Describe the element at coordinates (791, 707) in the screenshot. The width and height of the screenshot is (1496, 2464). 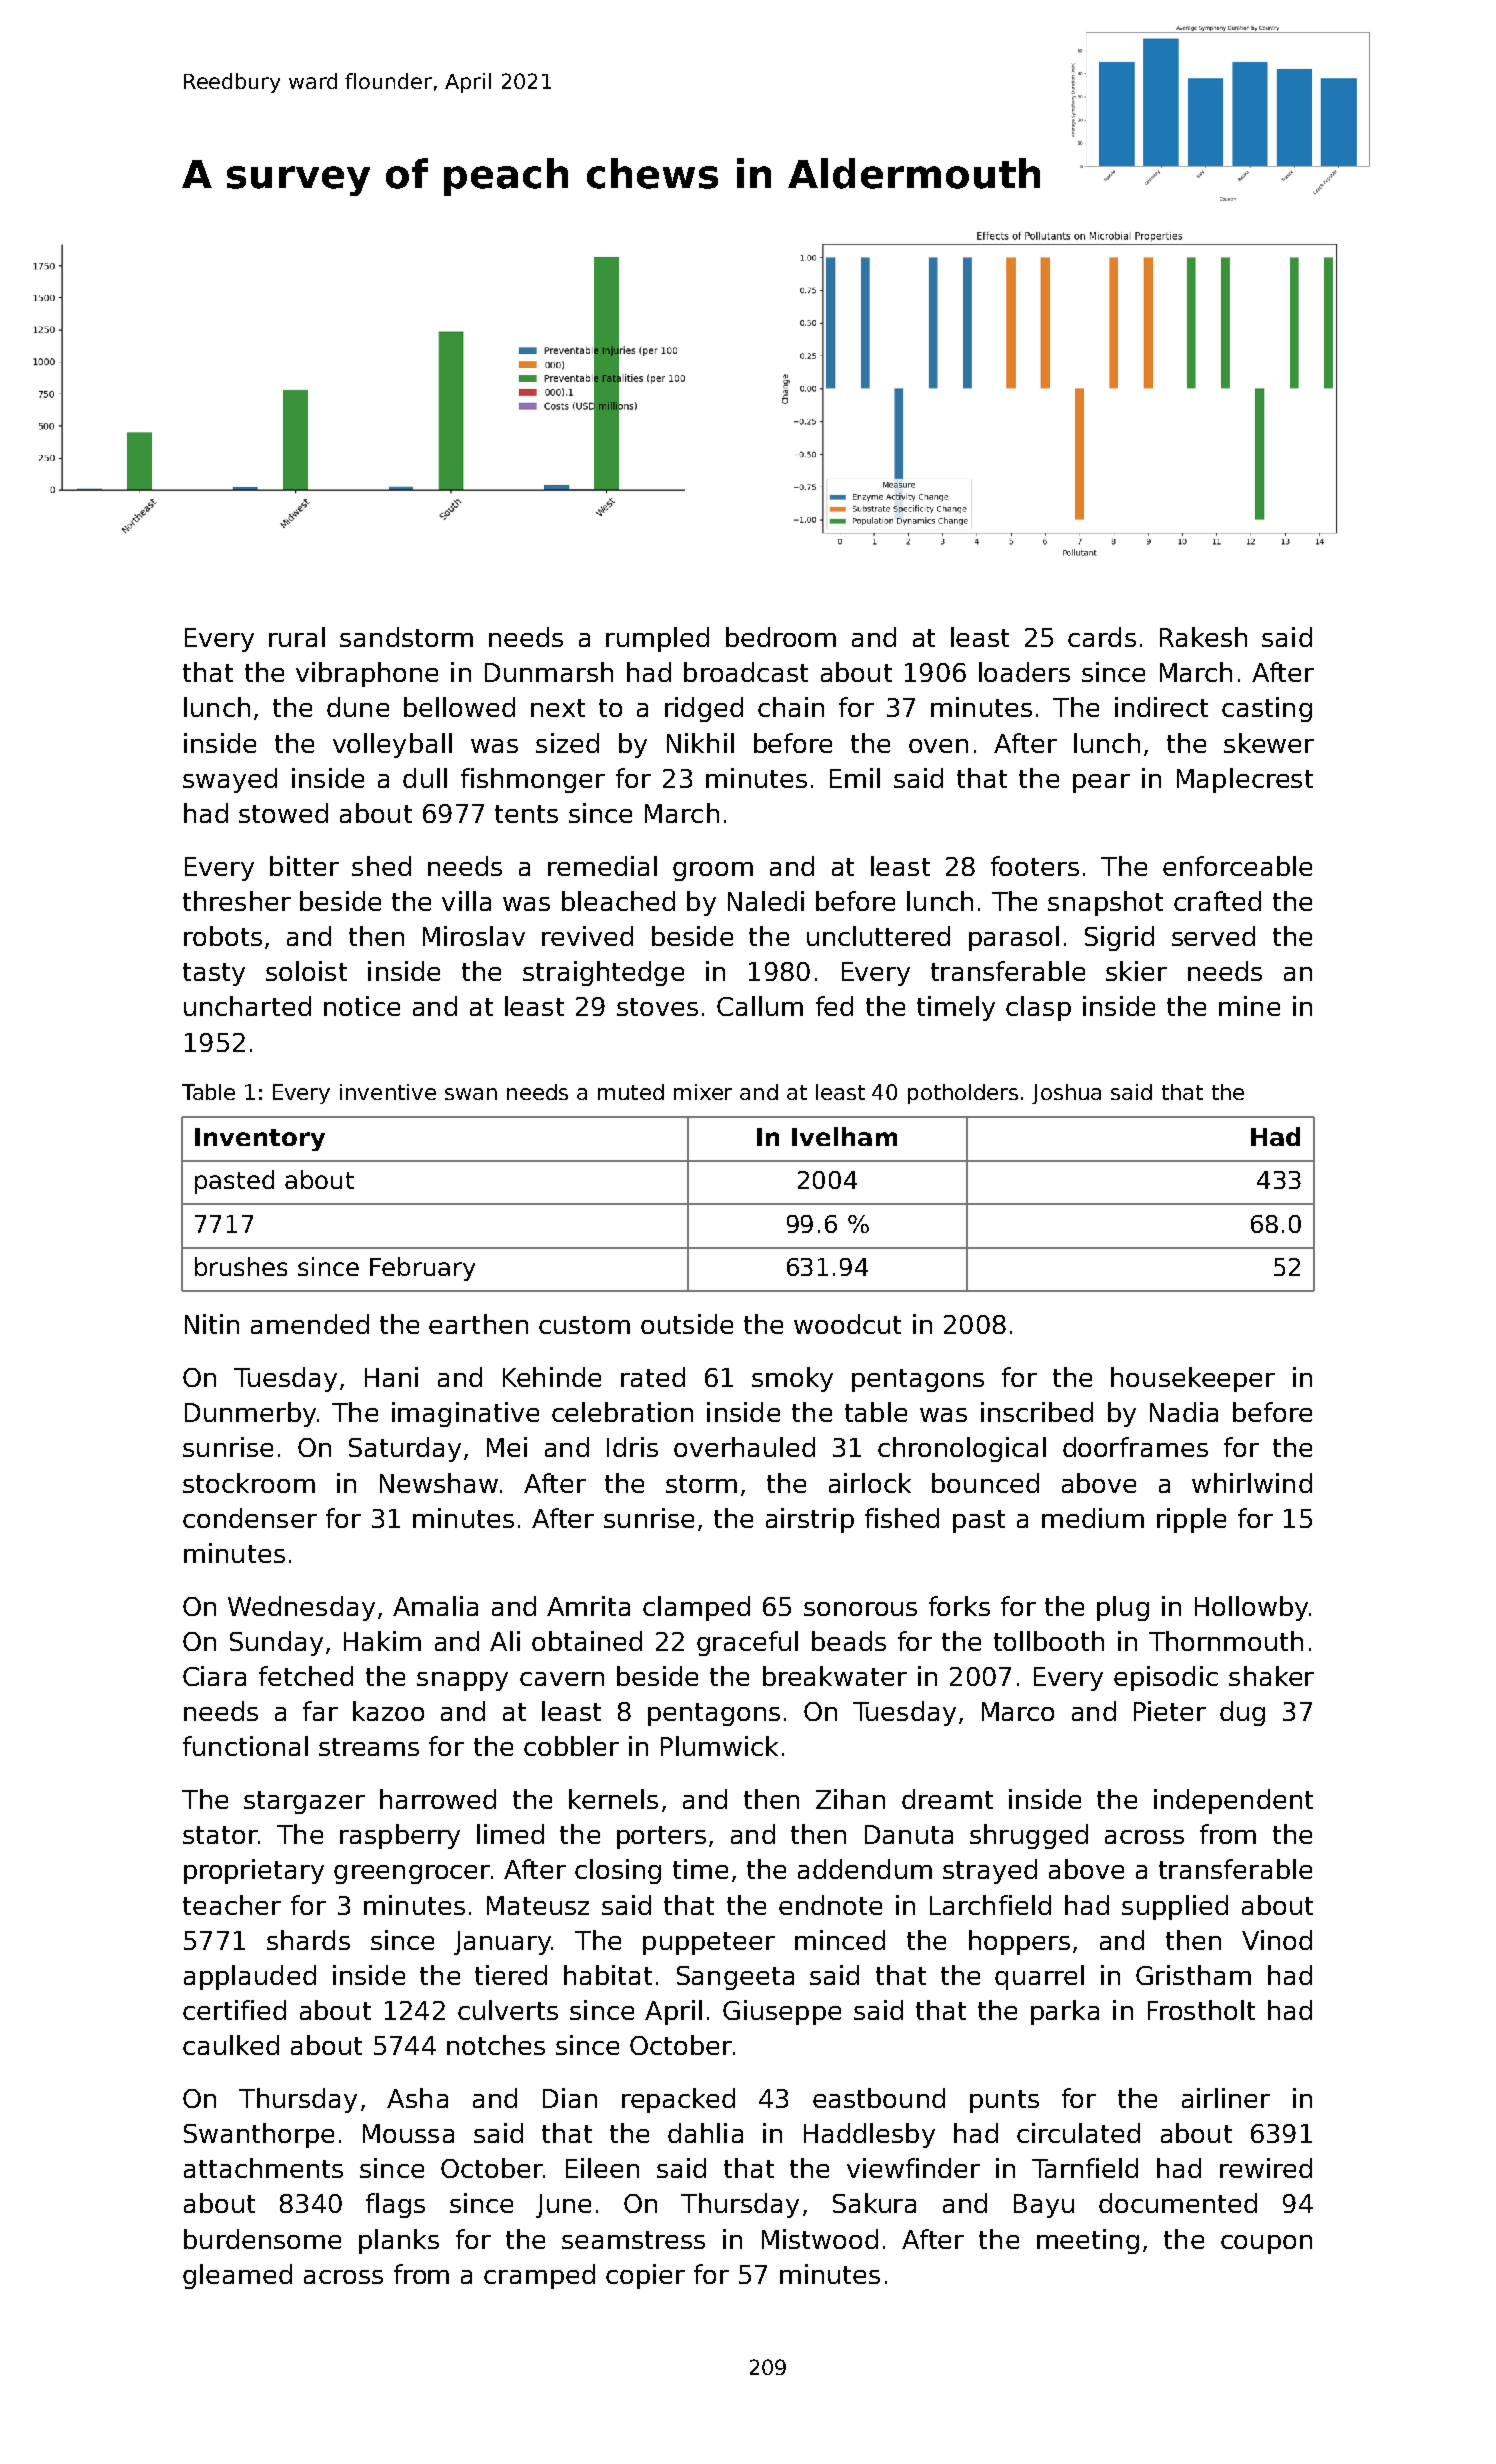
I see `chain` at that location.
